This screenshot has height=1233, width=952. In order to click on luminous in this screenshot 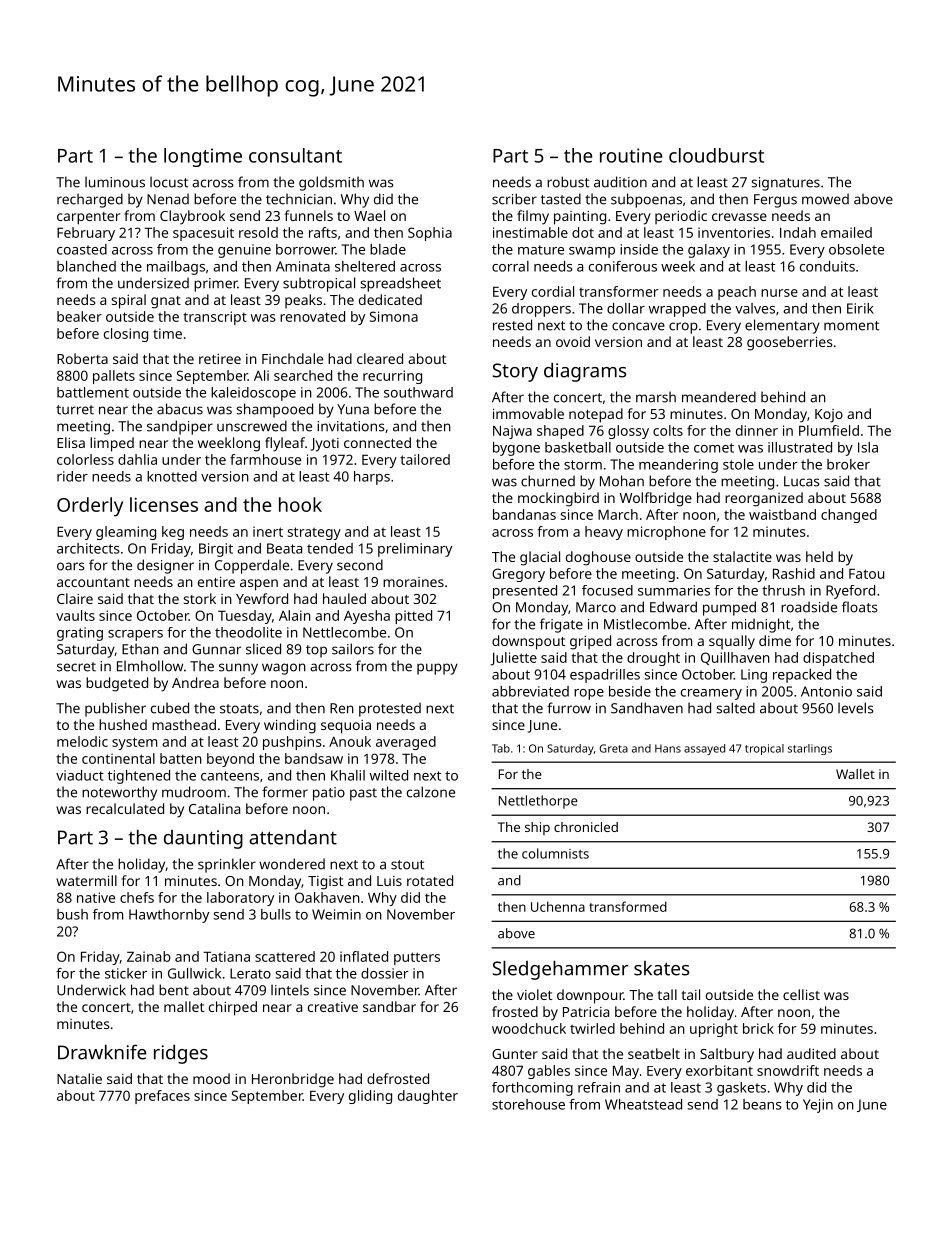, I will do `click(115, 182)`.
